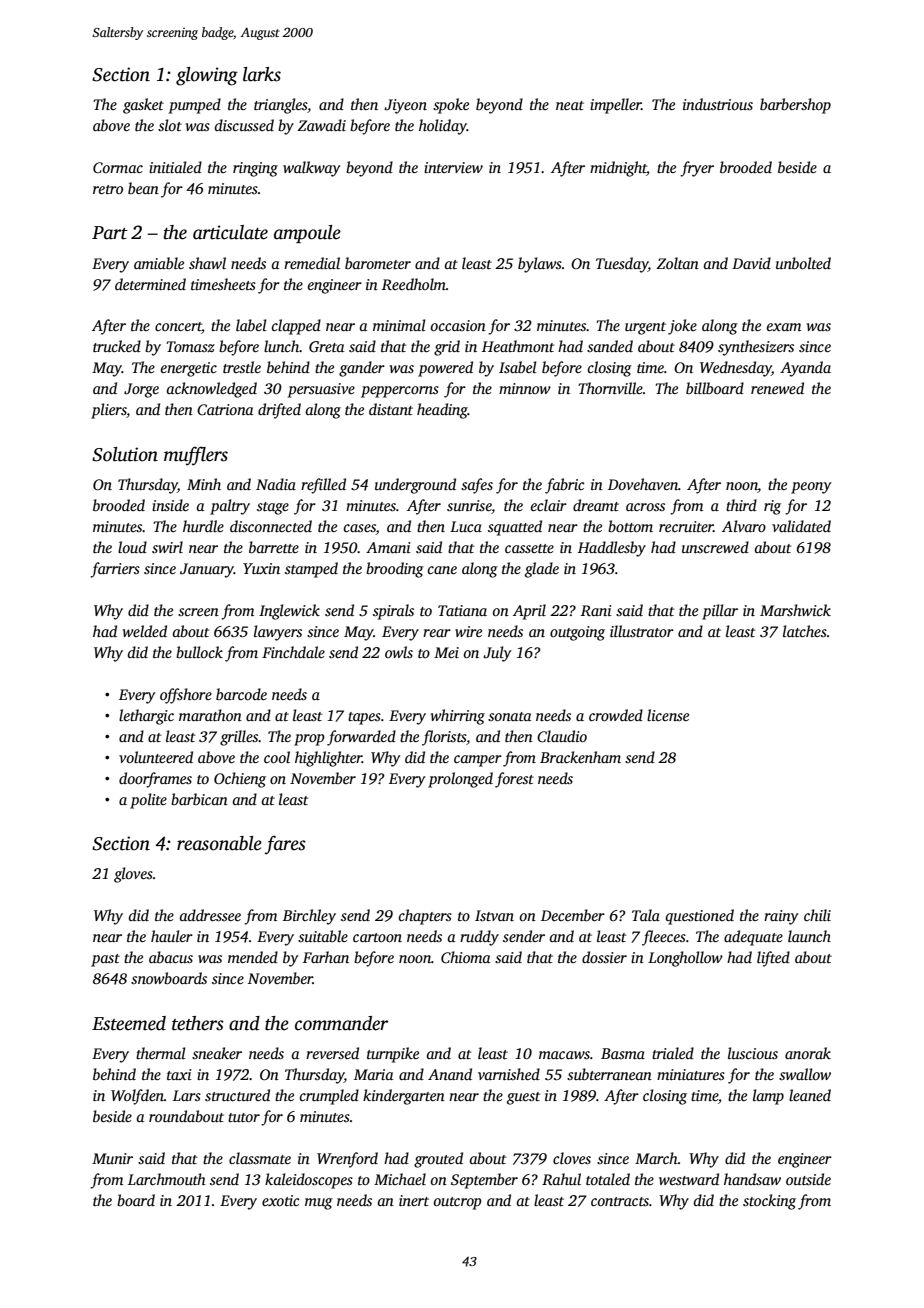  I want to click on fryer, so click(697, 169).
